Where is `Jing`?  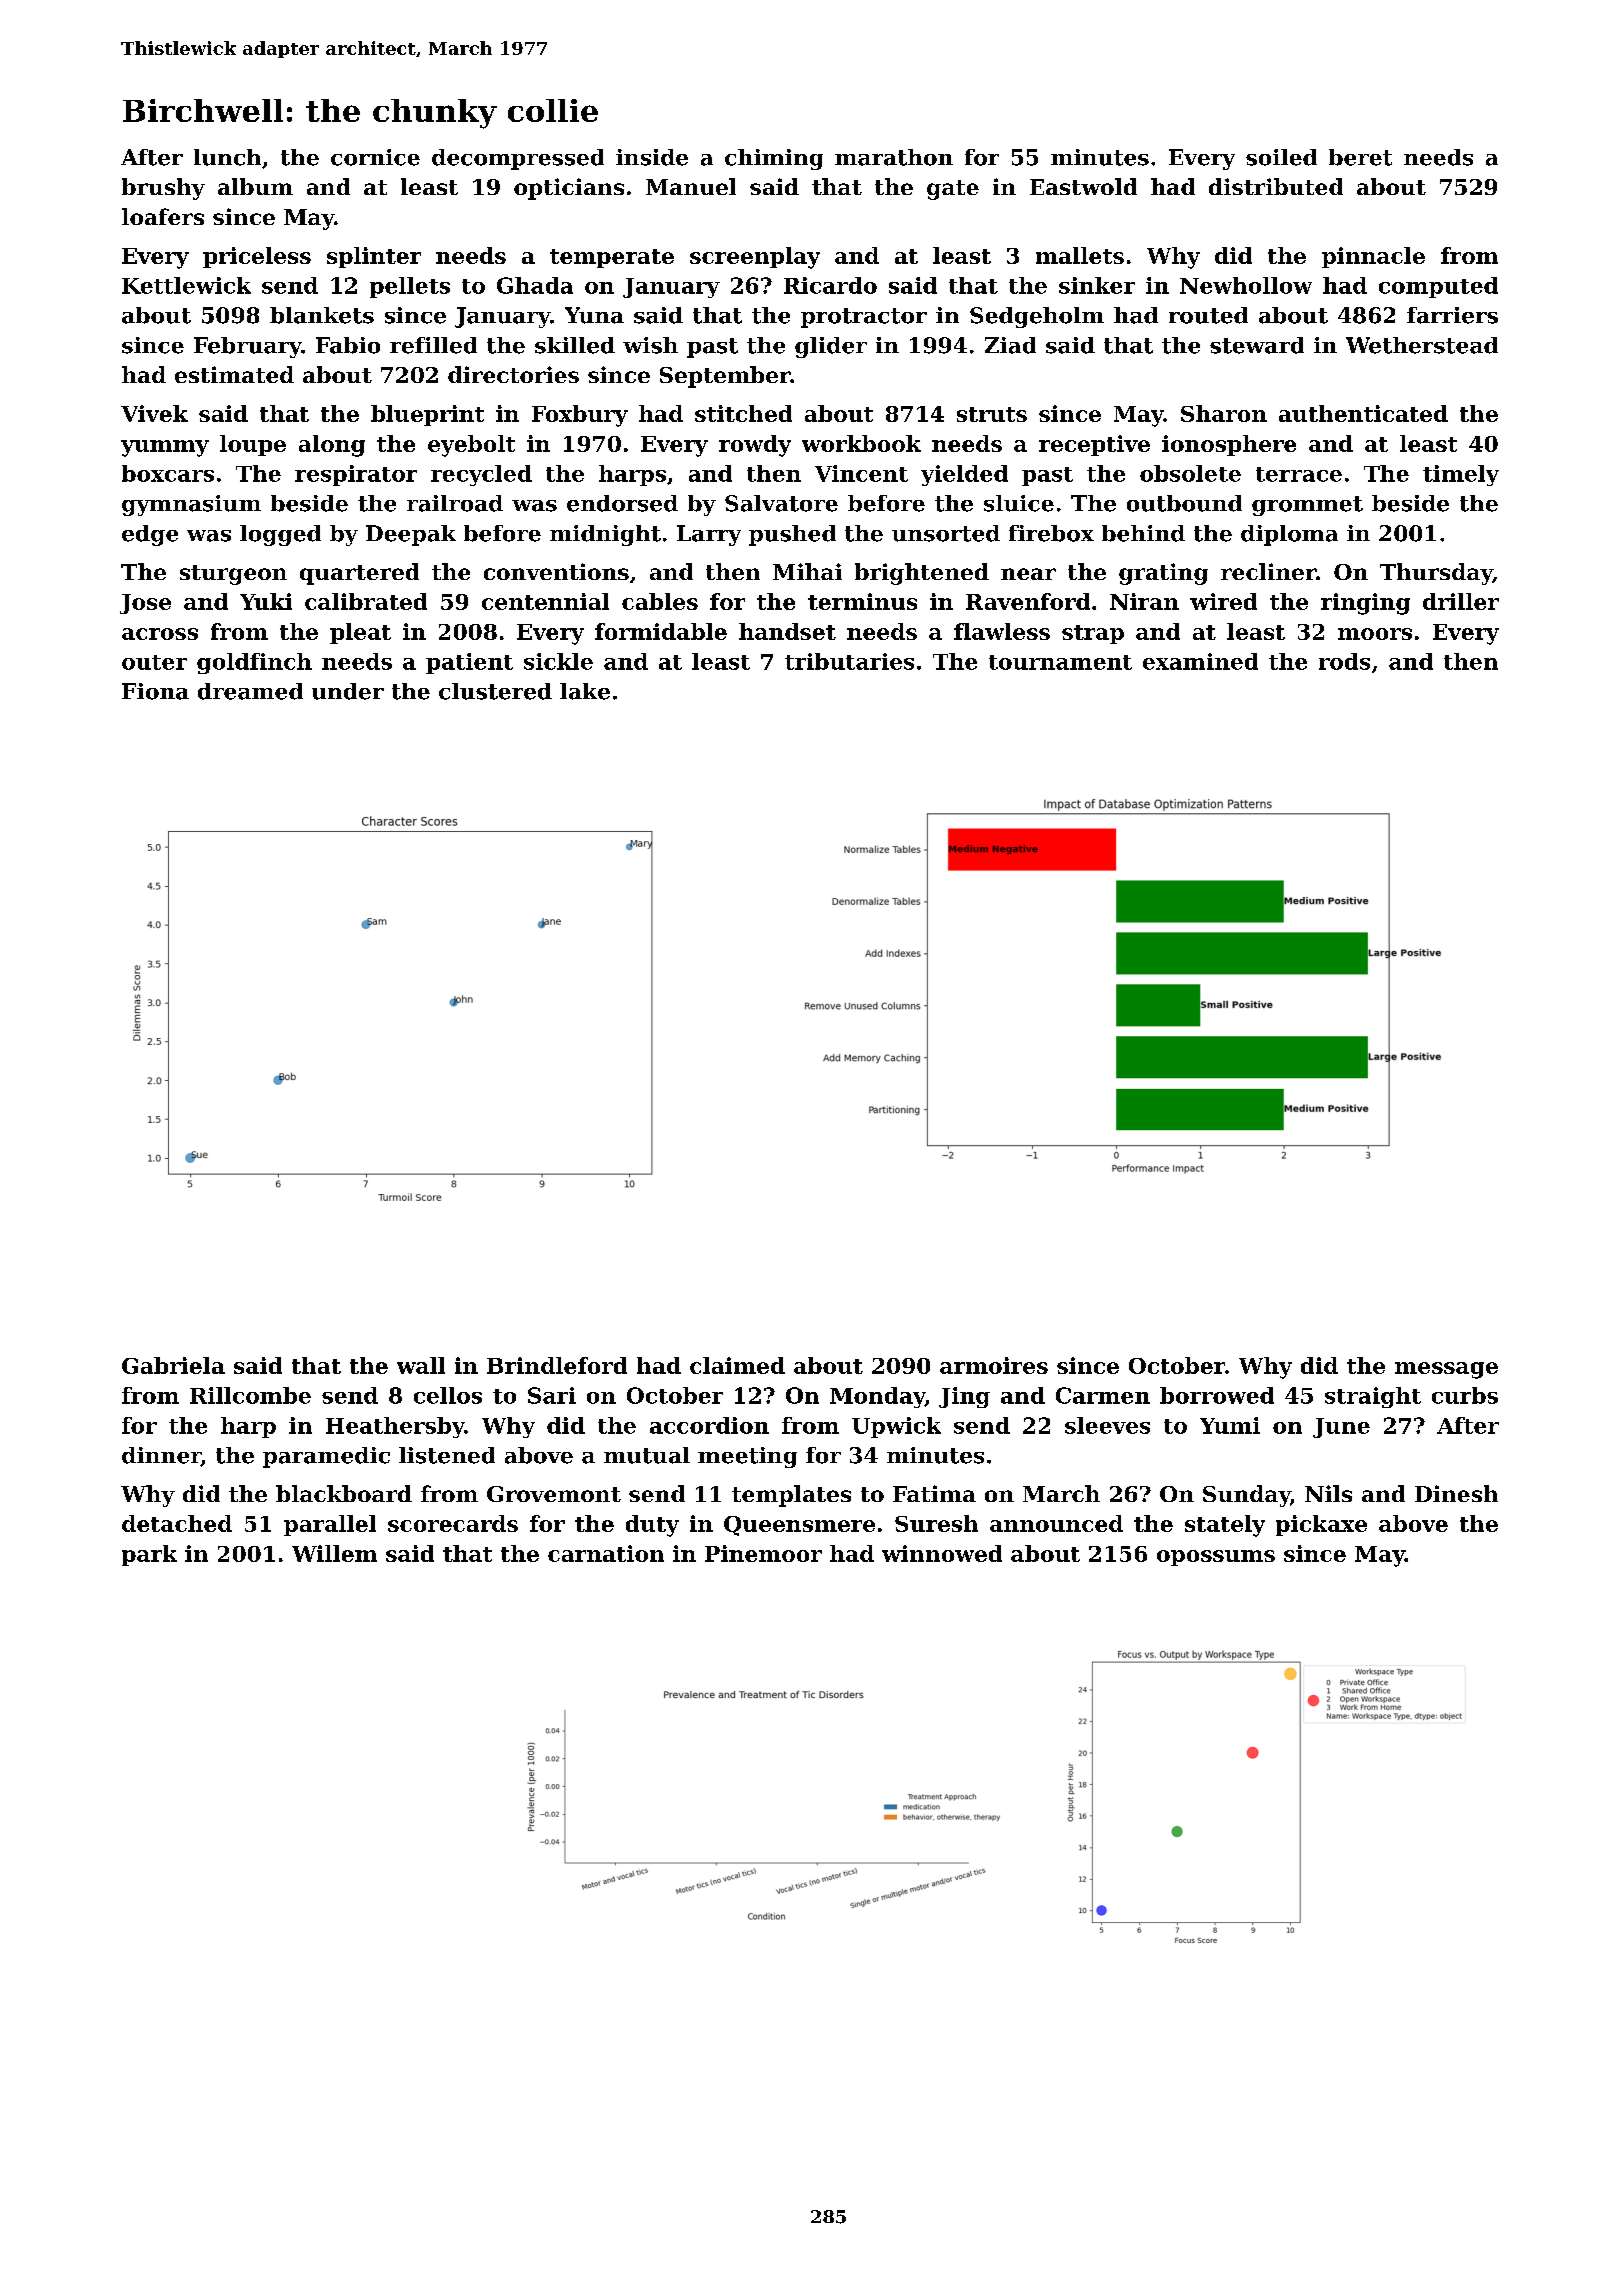 Jing is located at coordinates (964, 1397).
